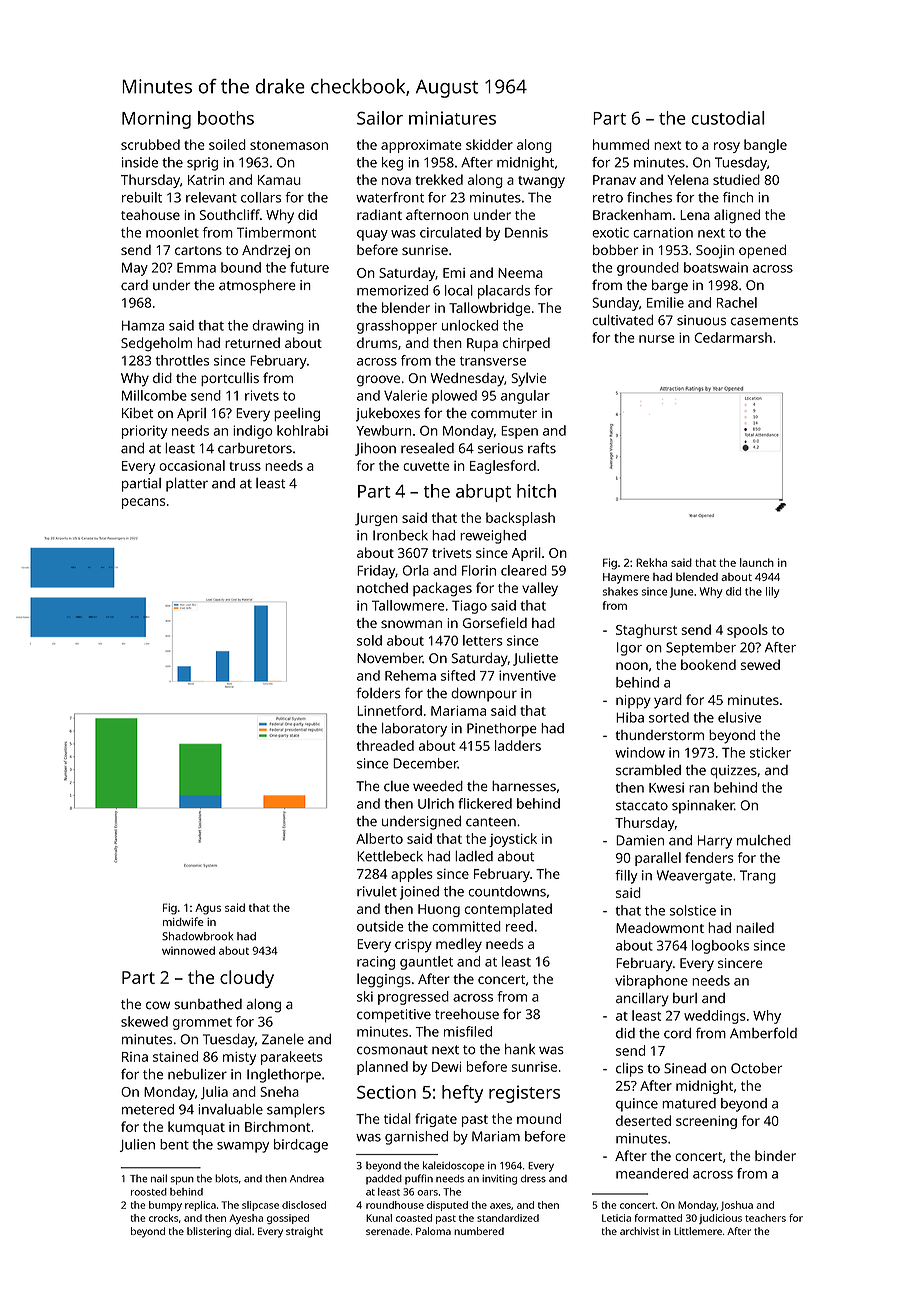  I want to click on threaded, so click(385, 745).
